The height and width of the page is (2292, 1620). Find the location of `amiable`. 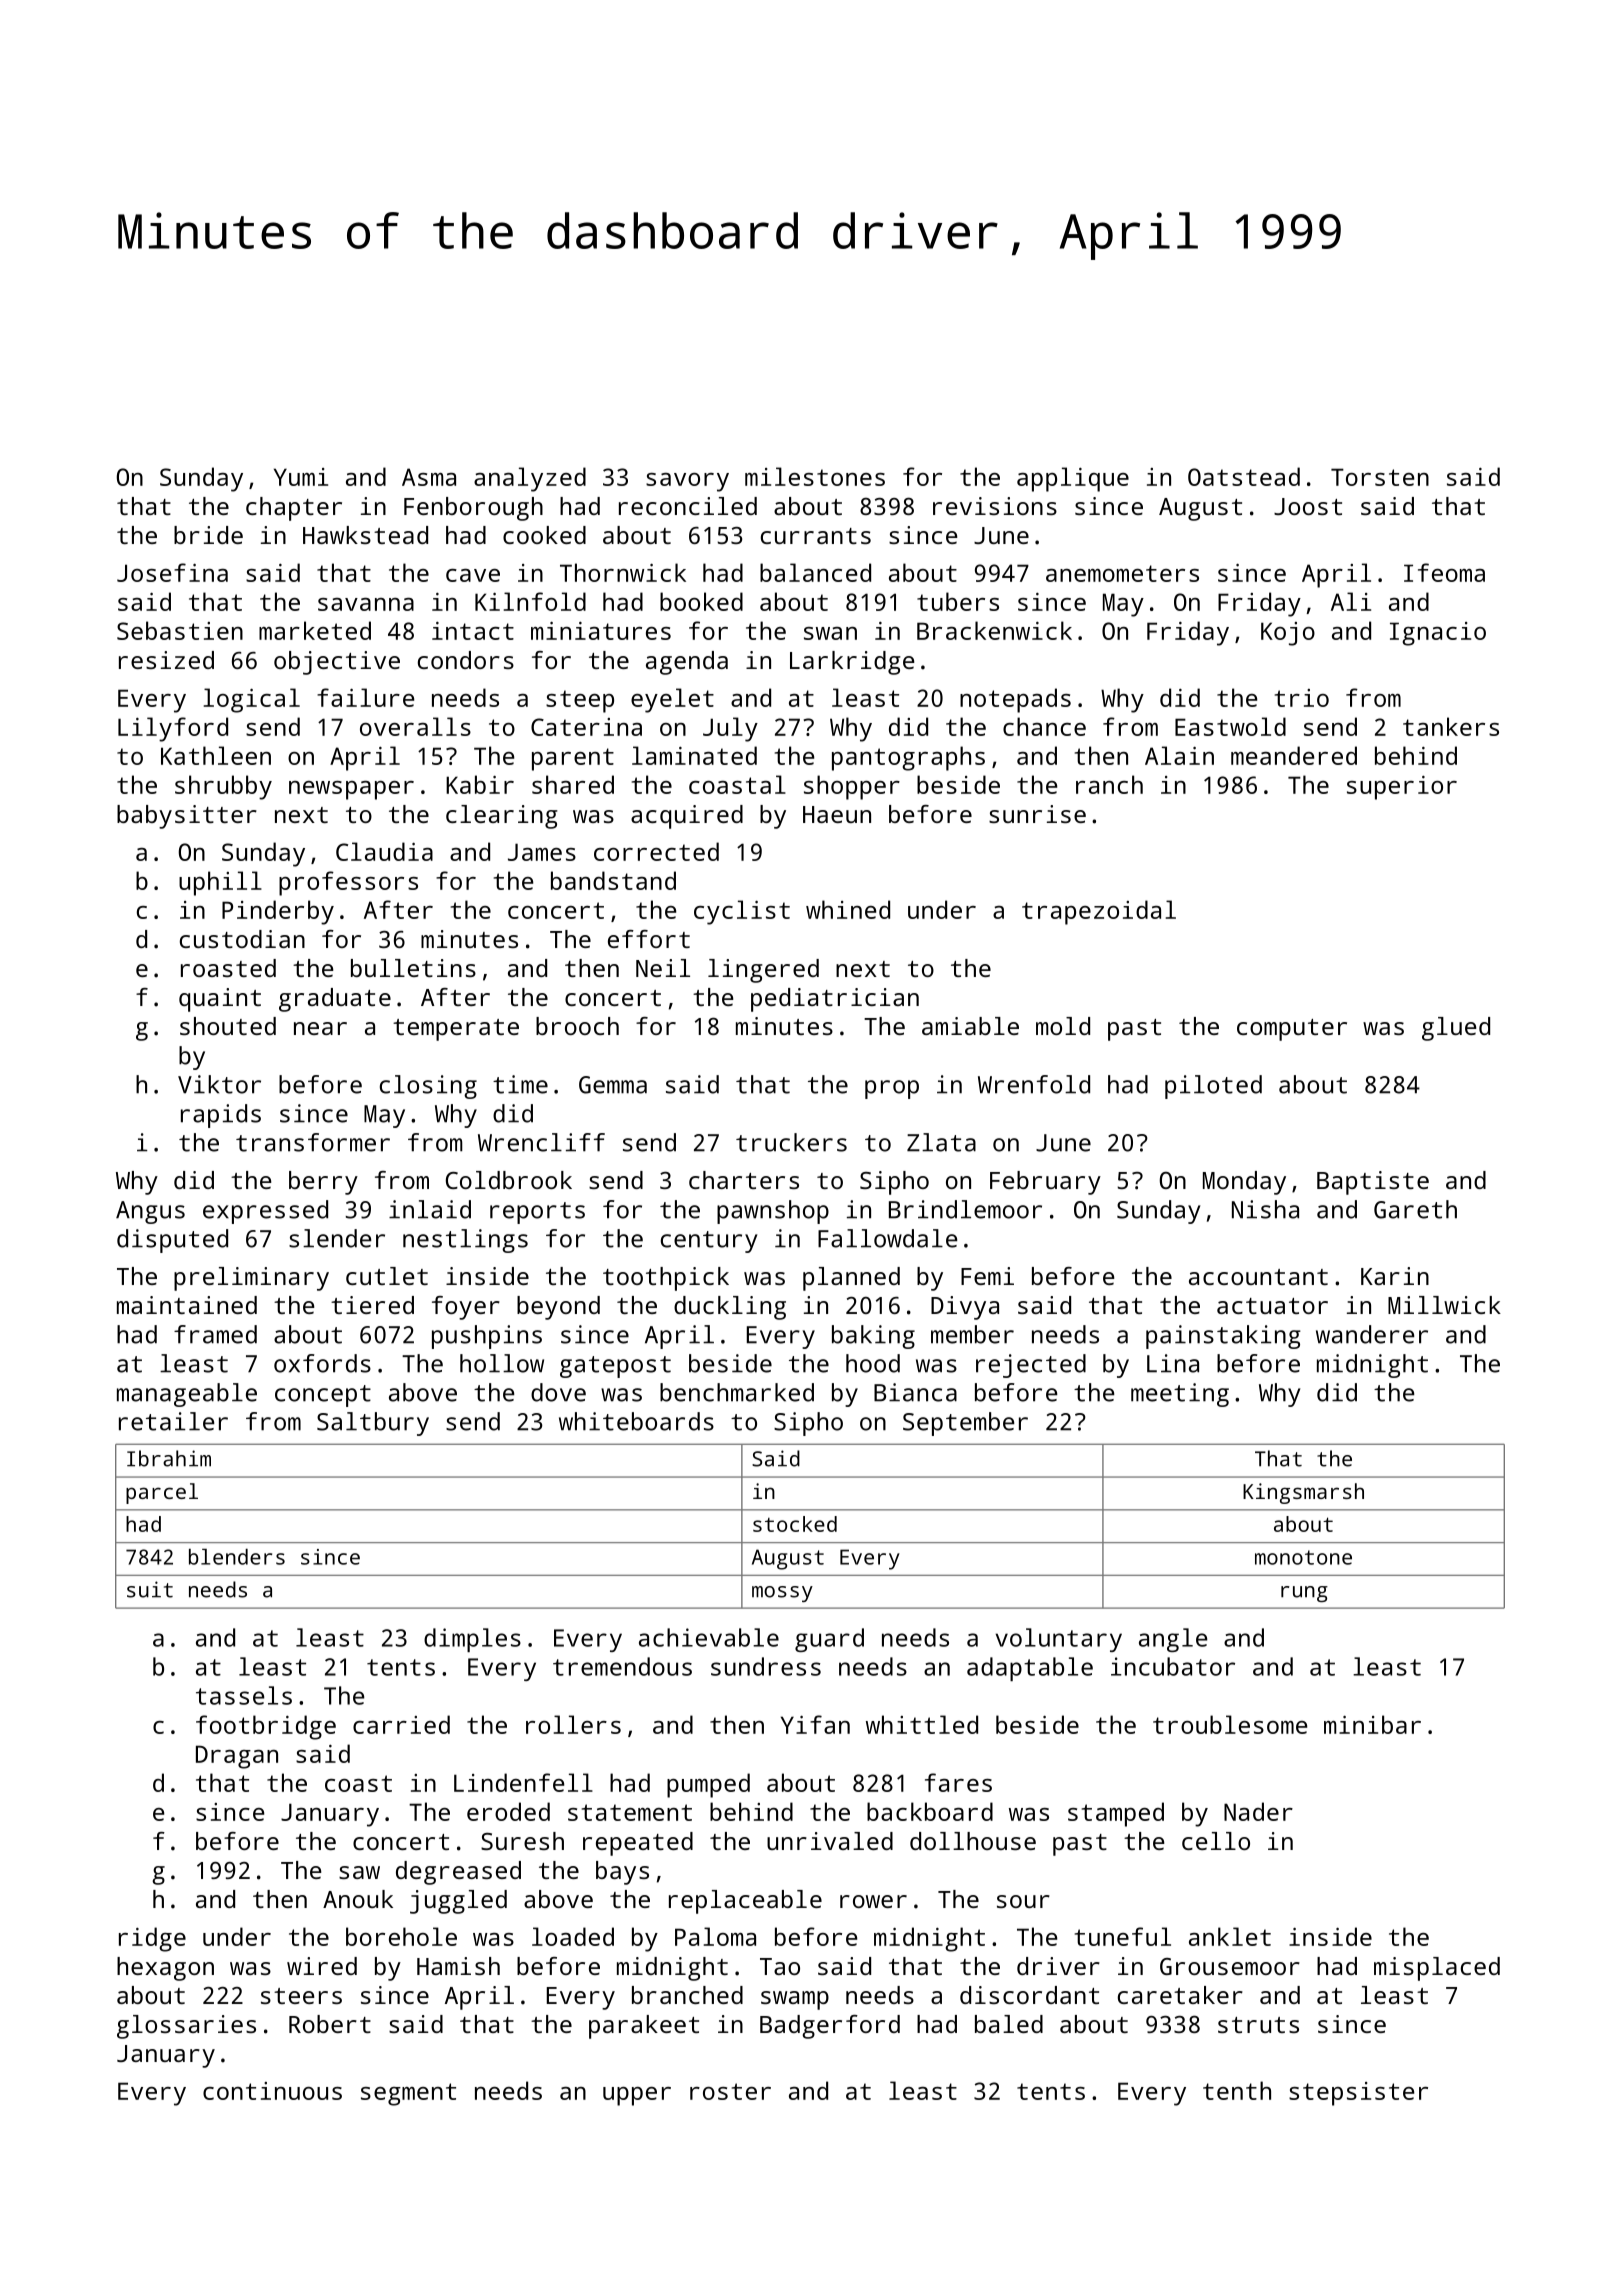

amiable is located at coordinates (970, 1026).
